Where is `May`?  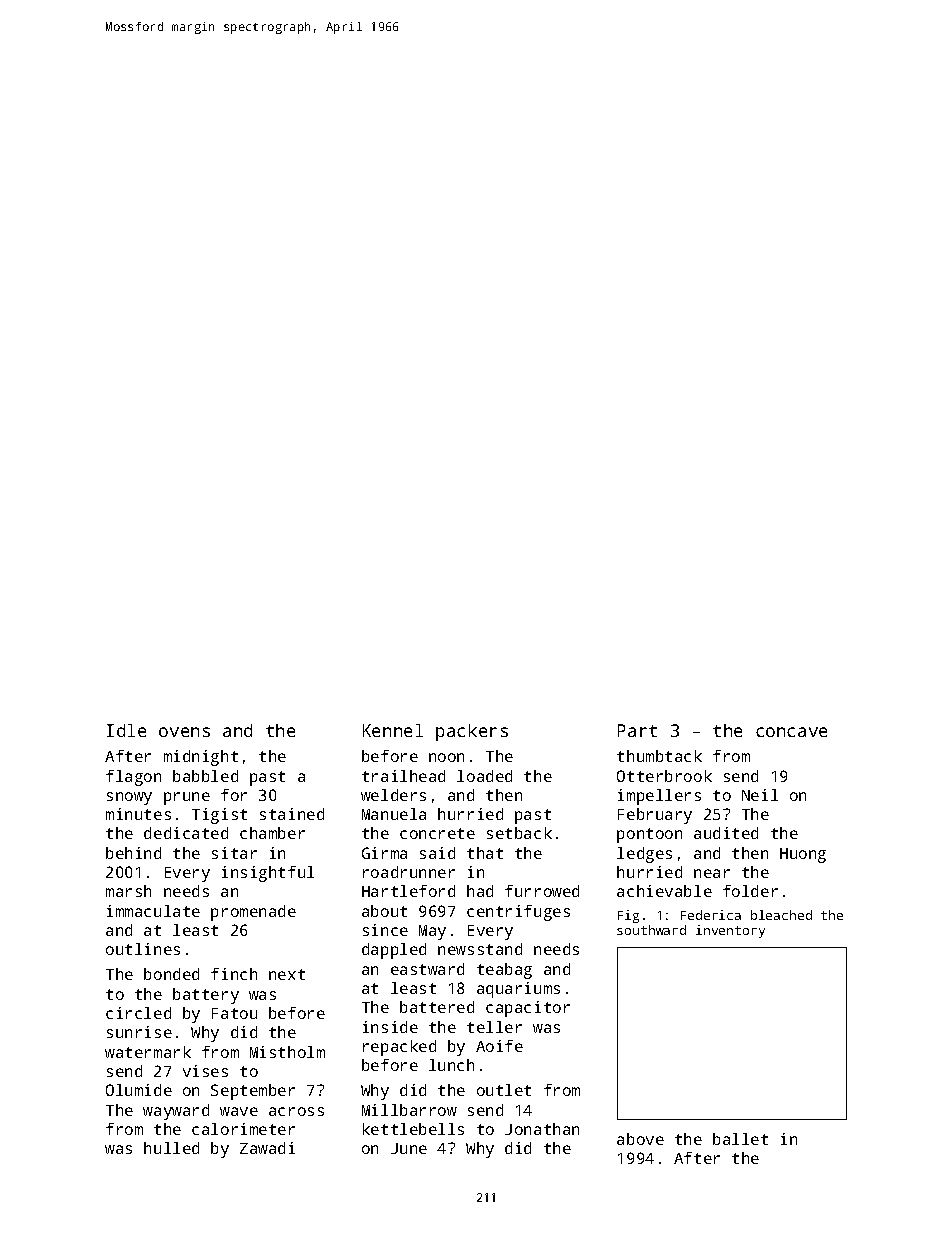
May is located at coordinates (432, 932).
